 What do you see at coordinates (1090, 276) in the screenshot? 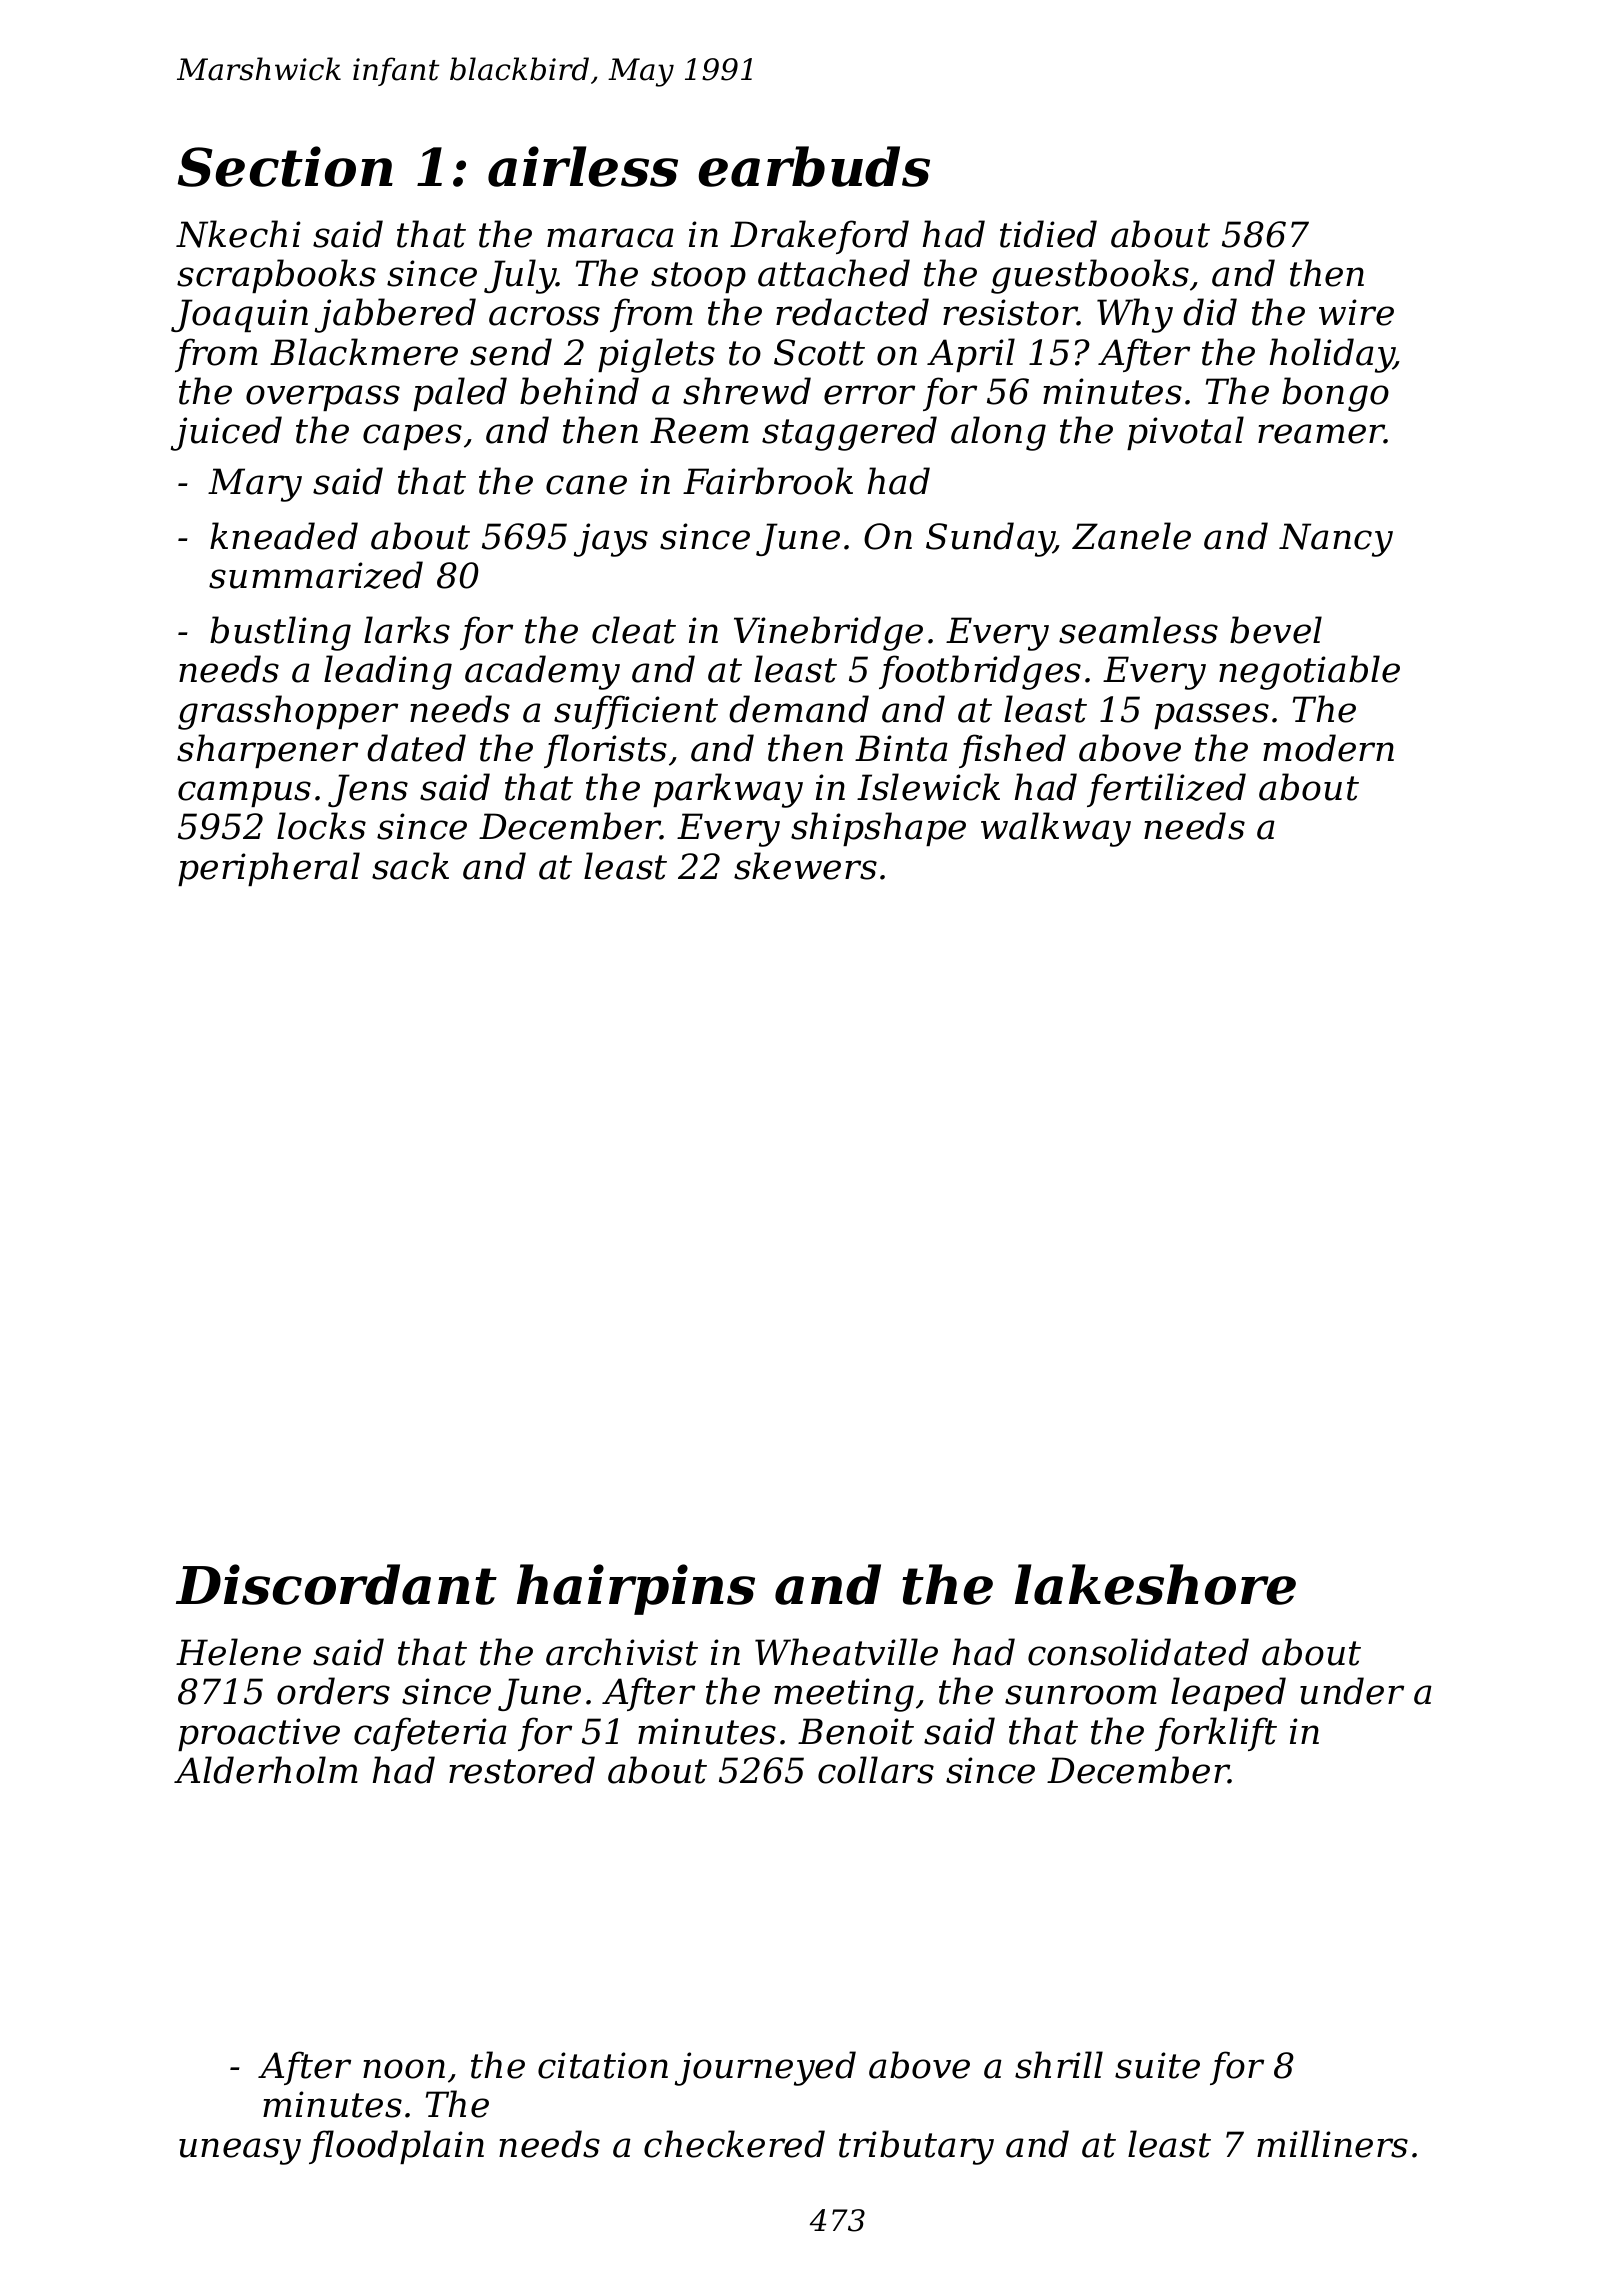
I see `guestbooks` at bounding box center [1090, 276].
